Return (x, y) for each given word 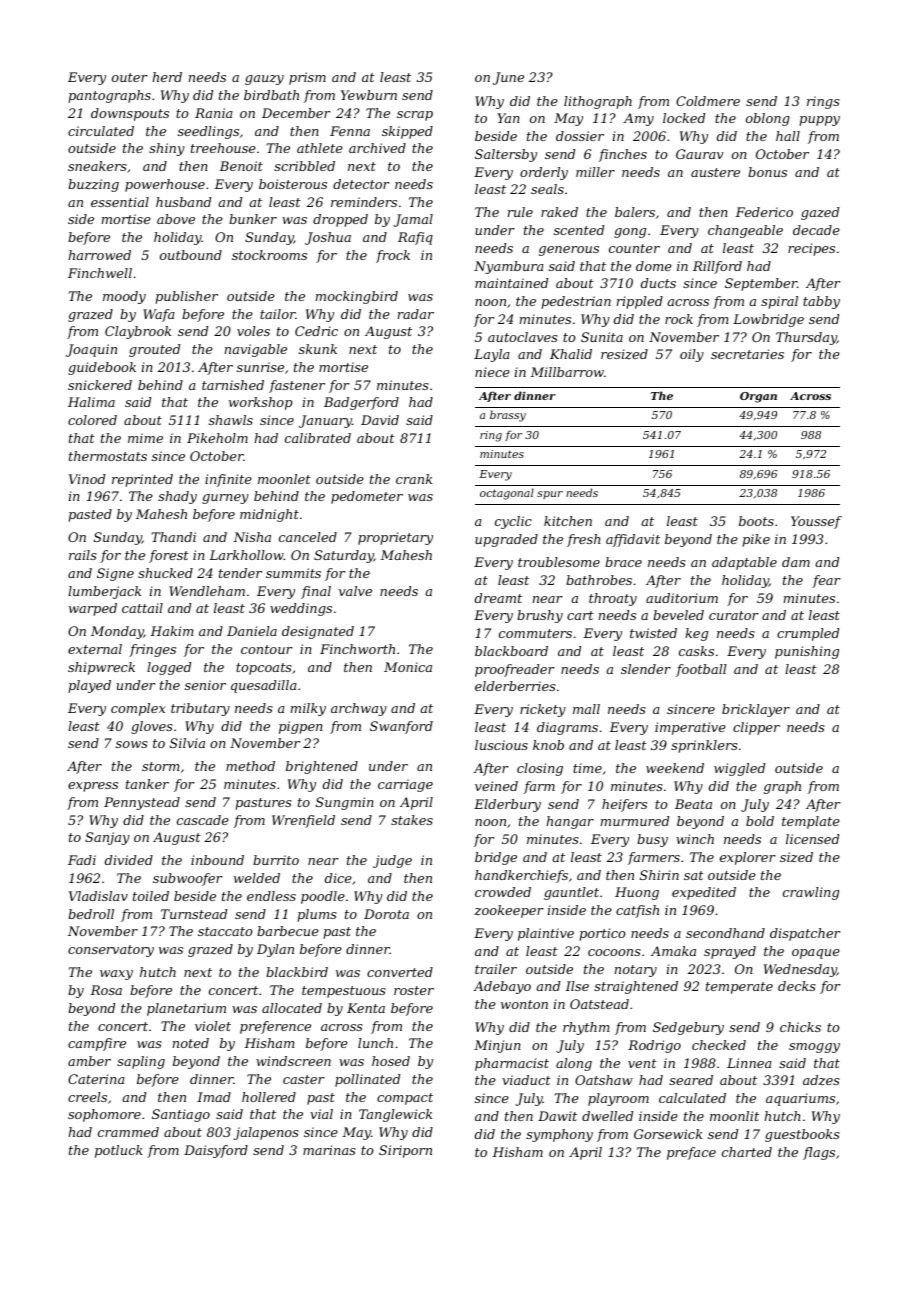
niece (492, 372)
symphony (559, 1135)
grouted (154, 350)
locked (684, 118)
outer (130, 77)
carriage (405, 785)
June (508, 78)
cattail (142, 608)
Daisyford (216, 1151)
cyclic (513, 522)
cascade (203, 820)
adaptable (744, 563)
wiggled (739, 769)
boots (756, 521)
